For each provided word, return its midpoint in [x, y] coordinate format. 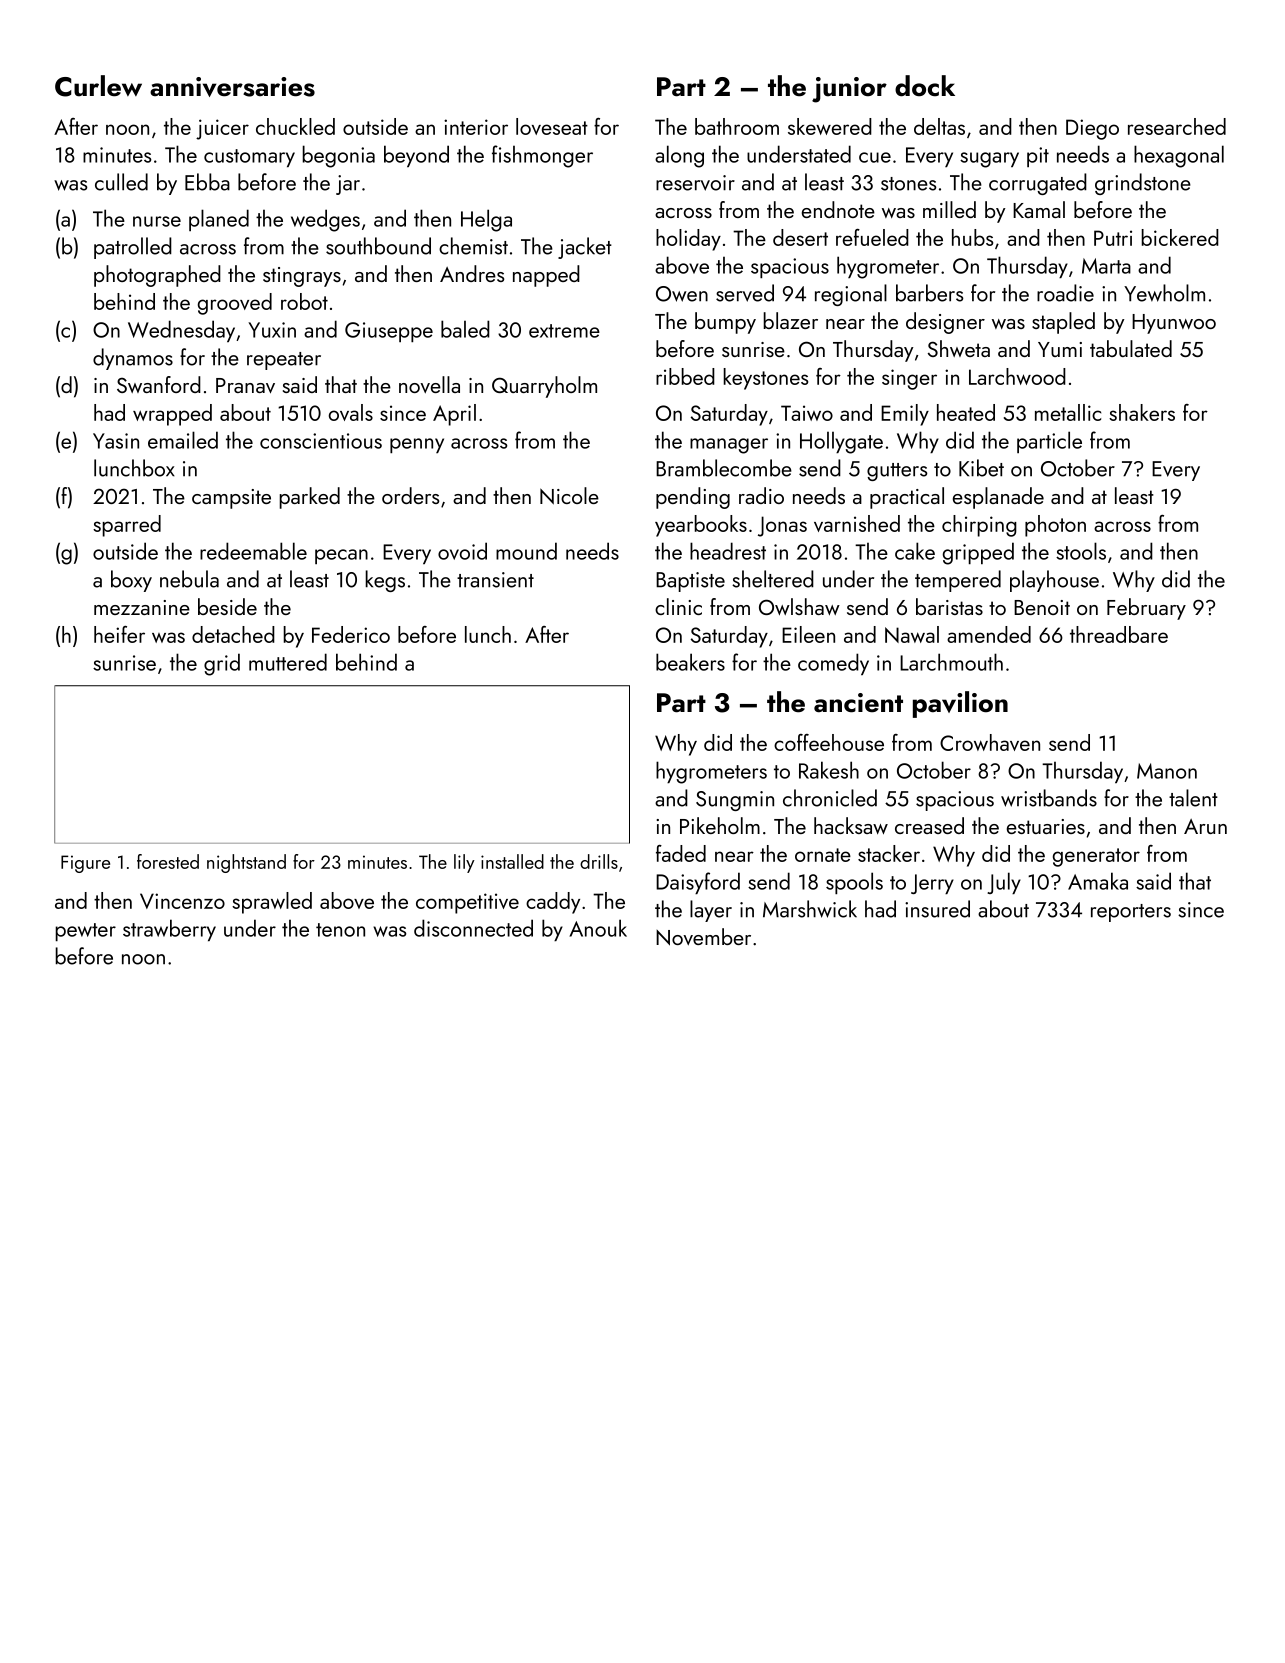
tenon [340, 930]
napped [546, 276]
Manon [1167, 771]
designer [945, 323]
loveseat [552, 126]
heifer [119, 634]
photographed [157, 276]
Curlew [98, 86]
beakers [690, 662]
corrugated [1038, 184]
